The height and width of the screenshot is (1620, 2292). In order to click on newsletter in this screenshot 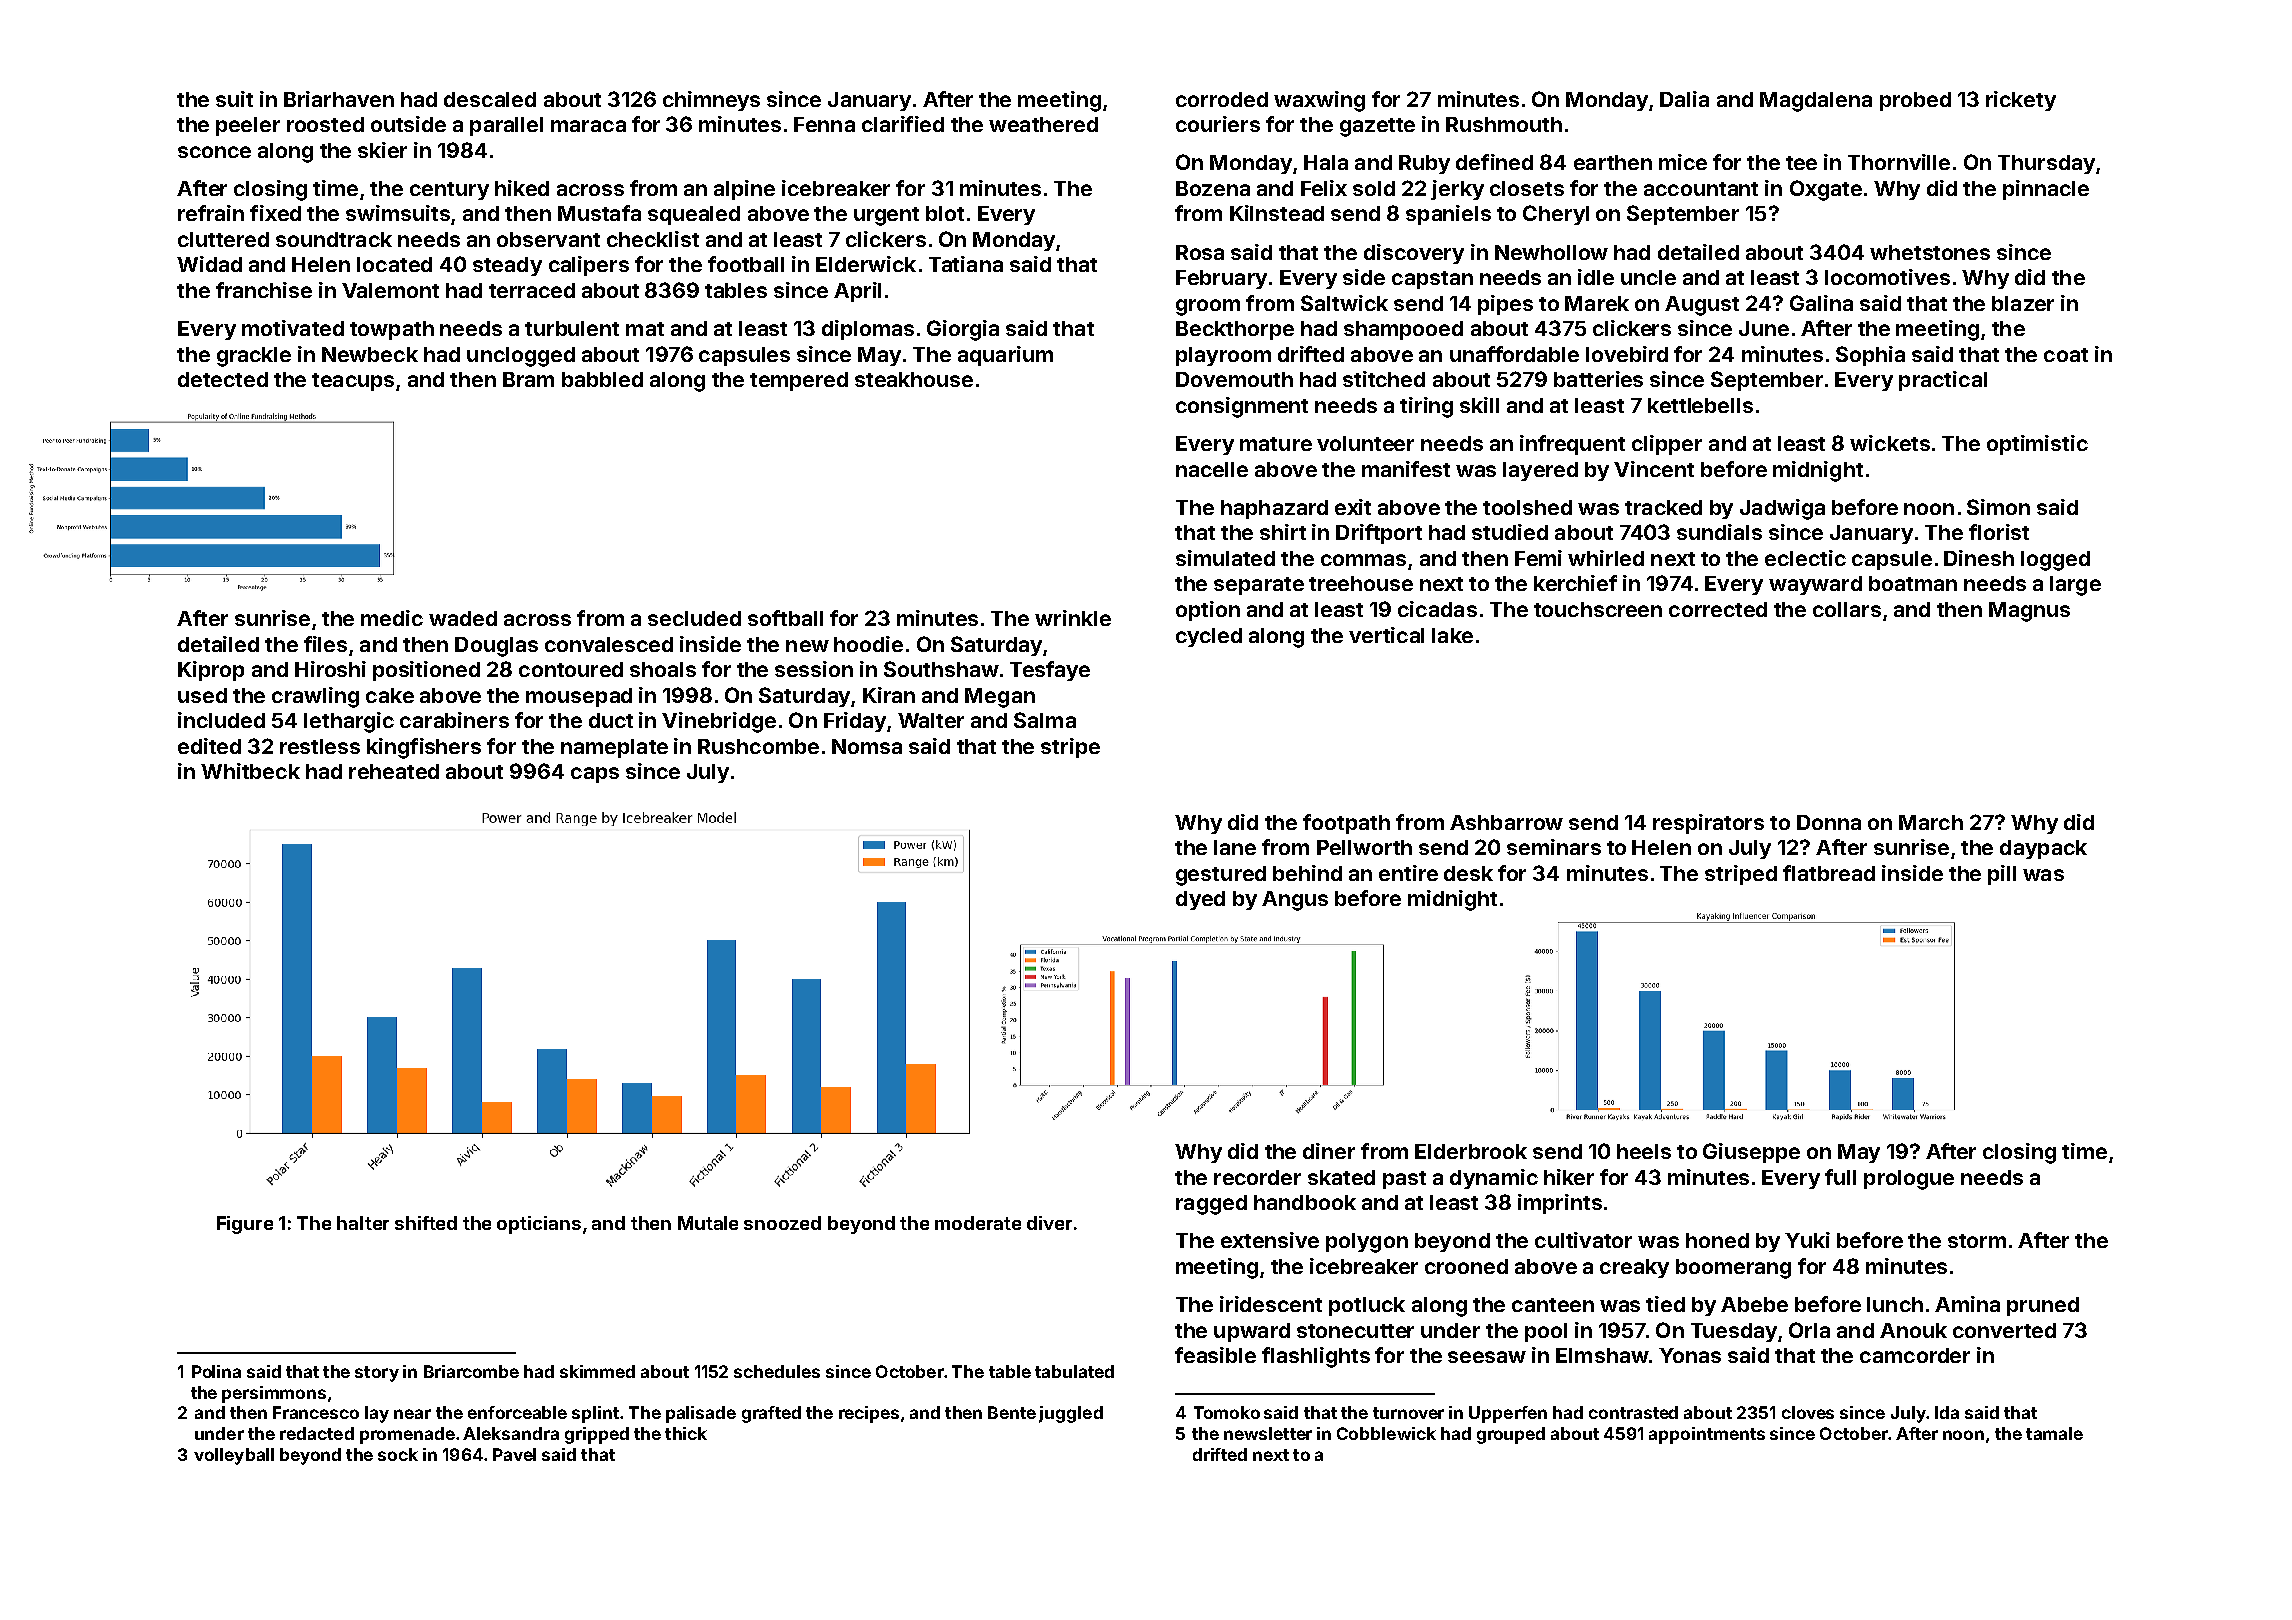, I will do `click(1268, 1433)`.
